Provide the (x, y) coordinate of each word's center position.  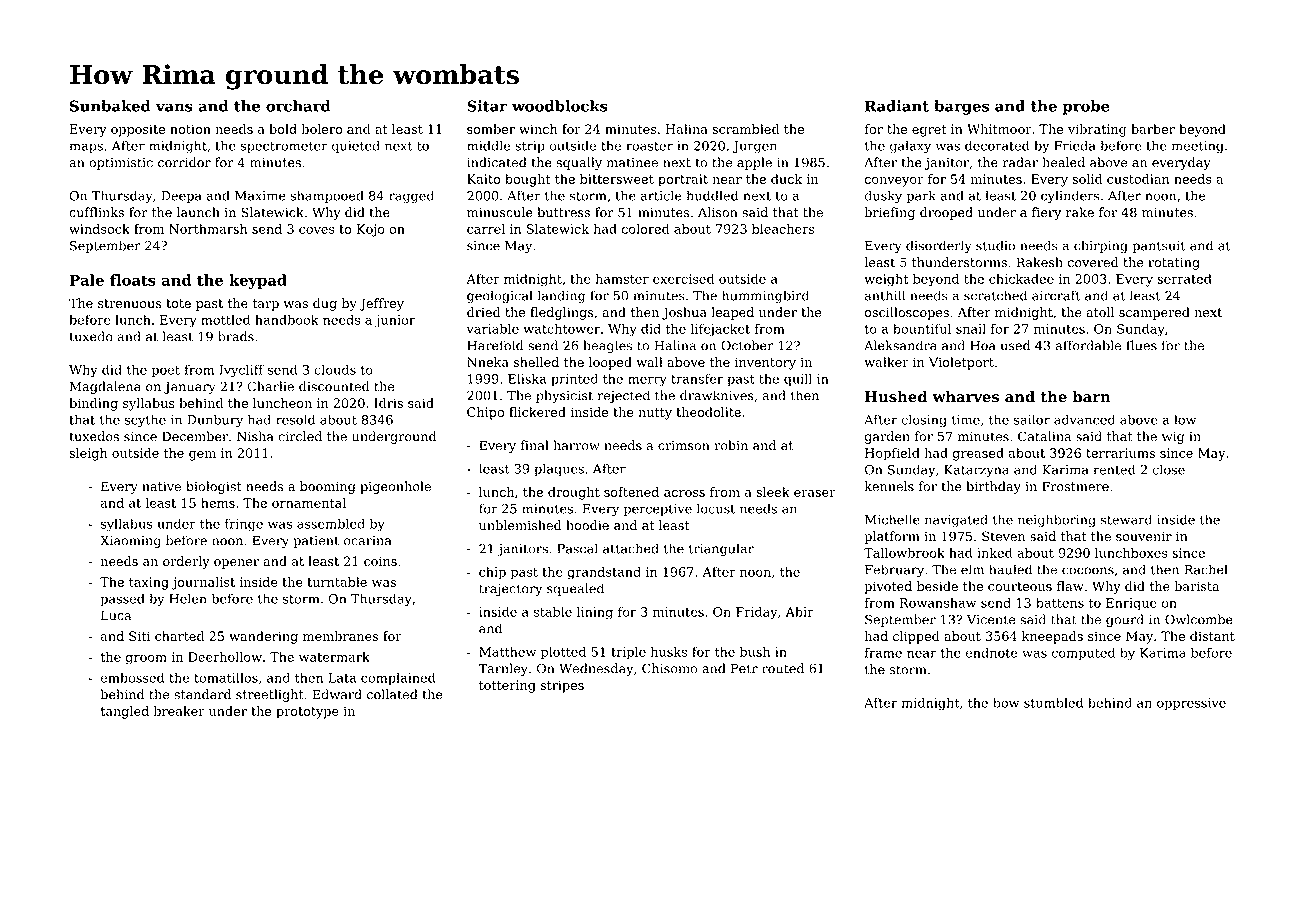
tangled (124, 712)
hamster (622, 279)
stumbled (1053, 702)
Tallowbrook (904, 553)
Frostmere (1075, 486)
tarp (266, 305)
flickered (537, 412)
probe (1086, 107)
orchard (298, 106)
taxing (149, 583)
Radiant (897, 106)
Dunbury (215, 421)
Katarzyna (976, 471)
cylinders (1070, 197)
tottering (507, 686)
